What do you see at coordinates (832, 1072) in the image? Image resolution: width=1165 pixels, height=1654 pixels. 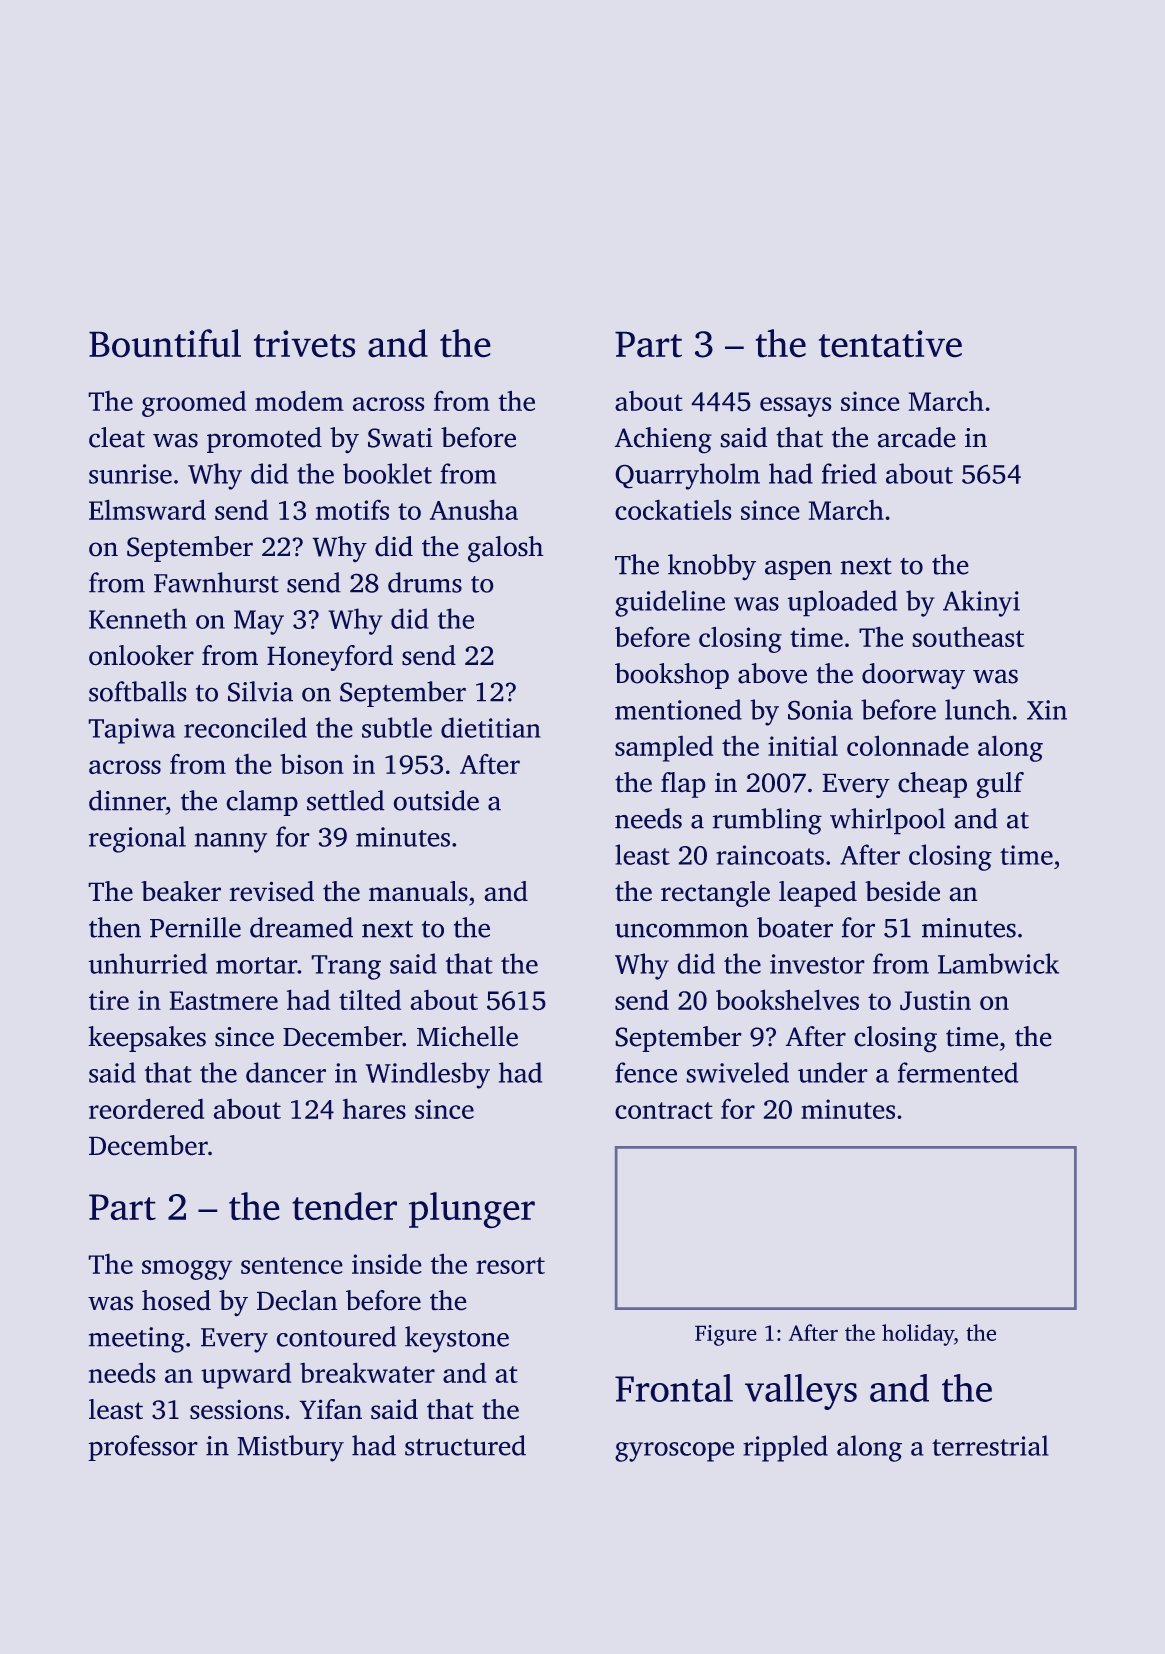 I see `under` at bounding box center [832, 1072].
